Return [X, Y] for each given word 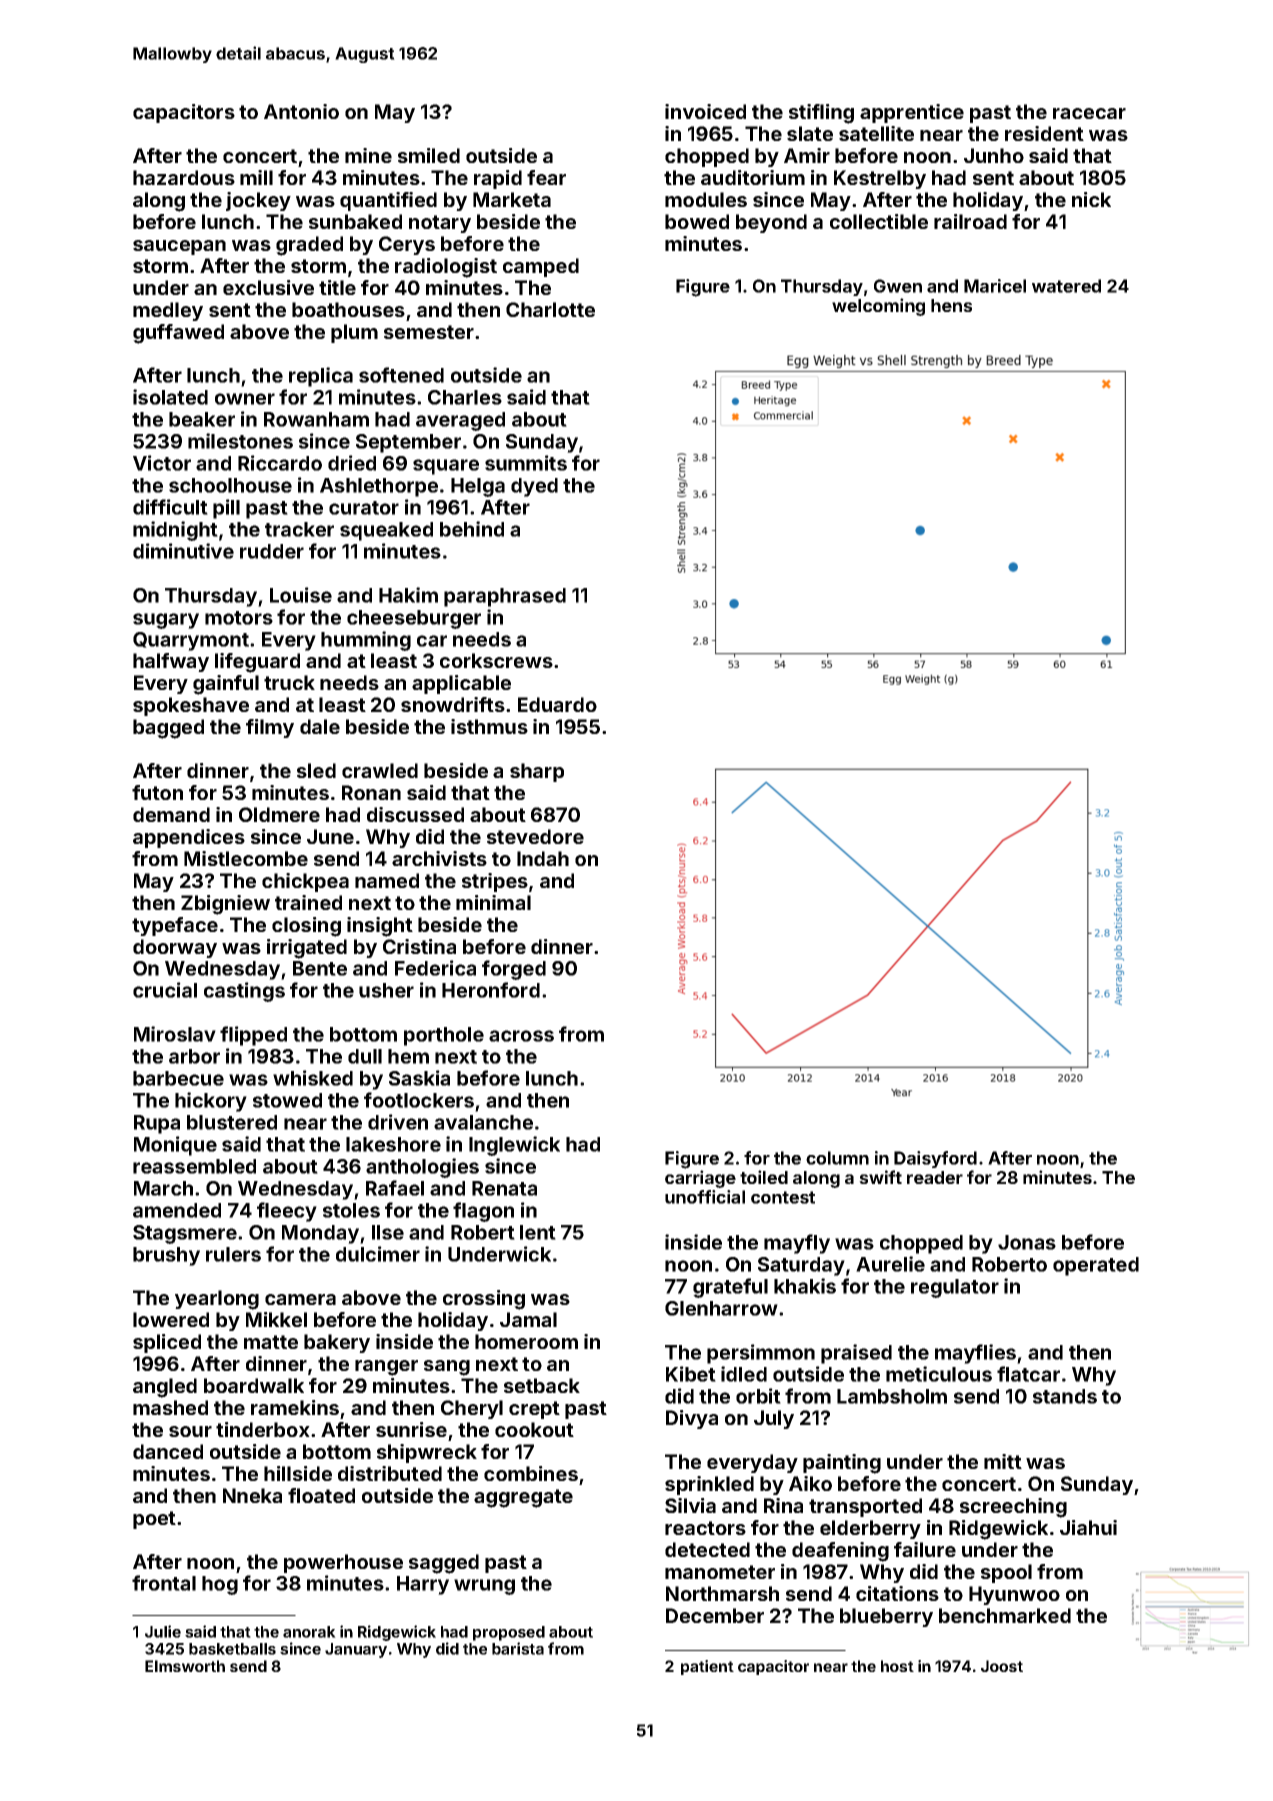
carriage [700, 1179]
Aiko [810, 1483]
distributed [390, 1473]
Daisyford [935, 1159]
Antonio [301, 111]
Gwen [898, 286]
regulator [955, 1288]
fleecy [287, 1212]
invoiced [705, 111]
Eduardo [557, 704]
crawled [380, 770]
